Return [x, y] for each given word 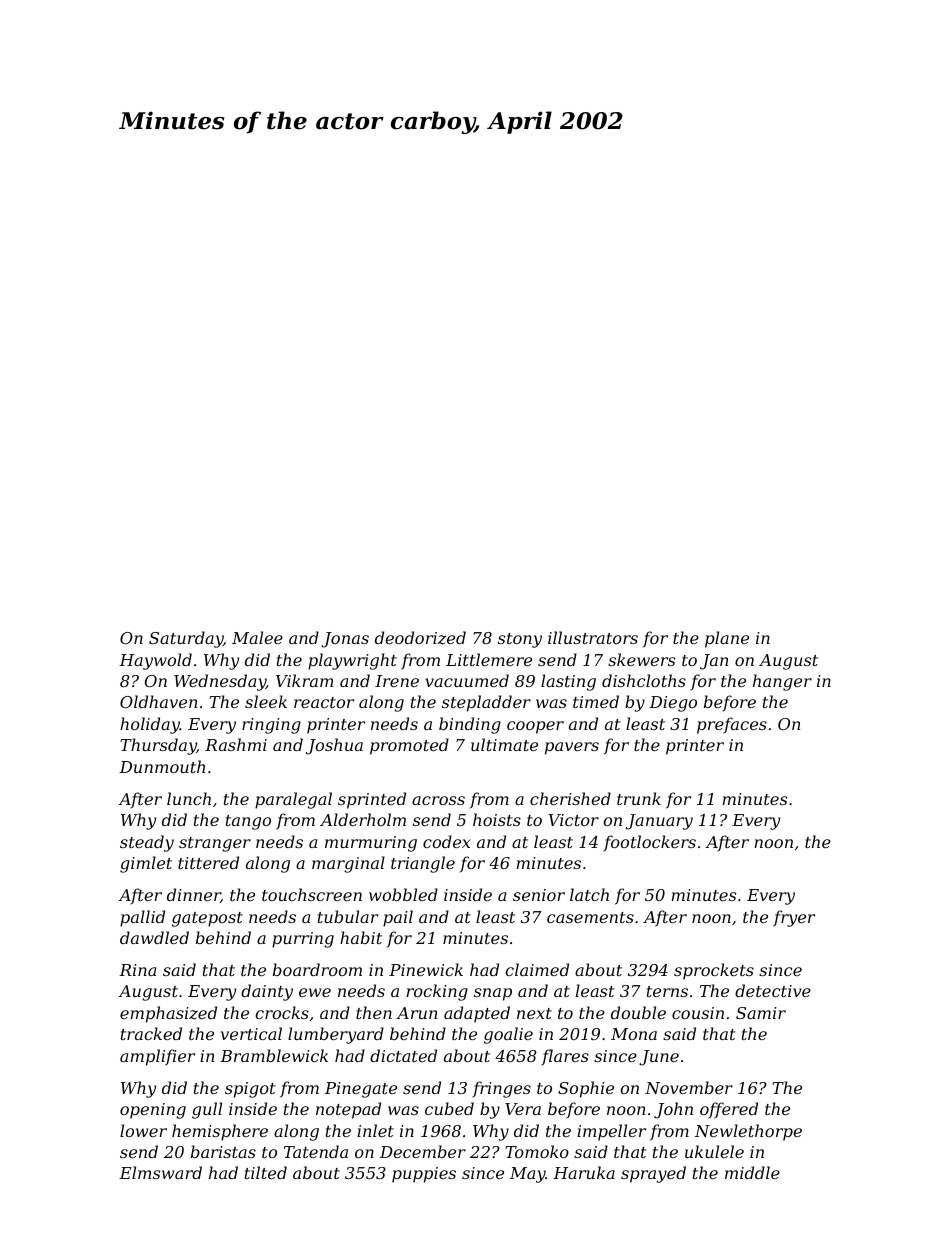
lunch [189, 798]
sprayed [653, 1174]
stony [520, 640]
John [673, 1110]
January [659, 822]
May [528, 1175]
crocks [282, 1012]
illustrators [593, 637]
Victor [573, 820]
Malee [257, 637]
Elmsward [160, 1172]
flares [565, 1057]
